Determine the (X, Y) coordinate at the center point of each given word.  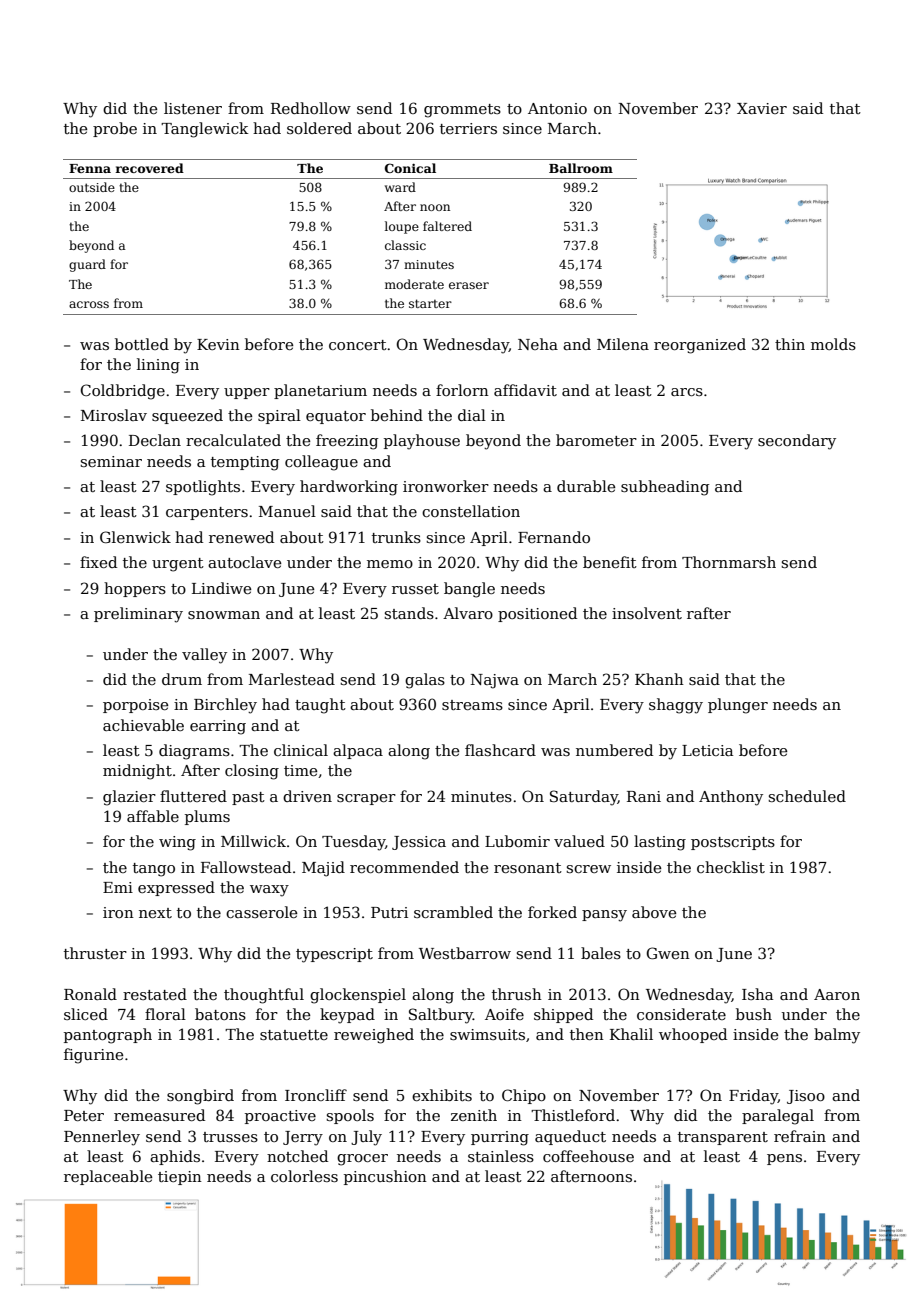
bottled (142, 344)
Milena (623, 344)
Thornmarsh (729, 562)
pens (784, 1159)
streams (472, 705)
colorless (304, 1176)
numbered (614, 750)
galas (425, 681)
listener (193, 108)
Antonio (557, 108)
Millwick (253, 841)
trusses (230, 1137)
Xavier (762, 108)
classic (405, 245)
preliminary (138, 615)
